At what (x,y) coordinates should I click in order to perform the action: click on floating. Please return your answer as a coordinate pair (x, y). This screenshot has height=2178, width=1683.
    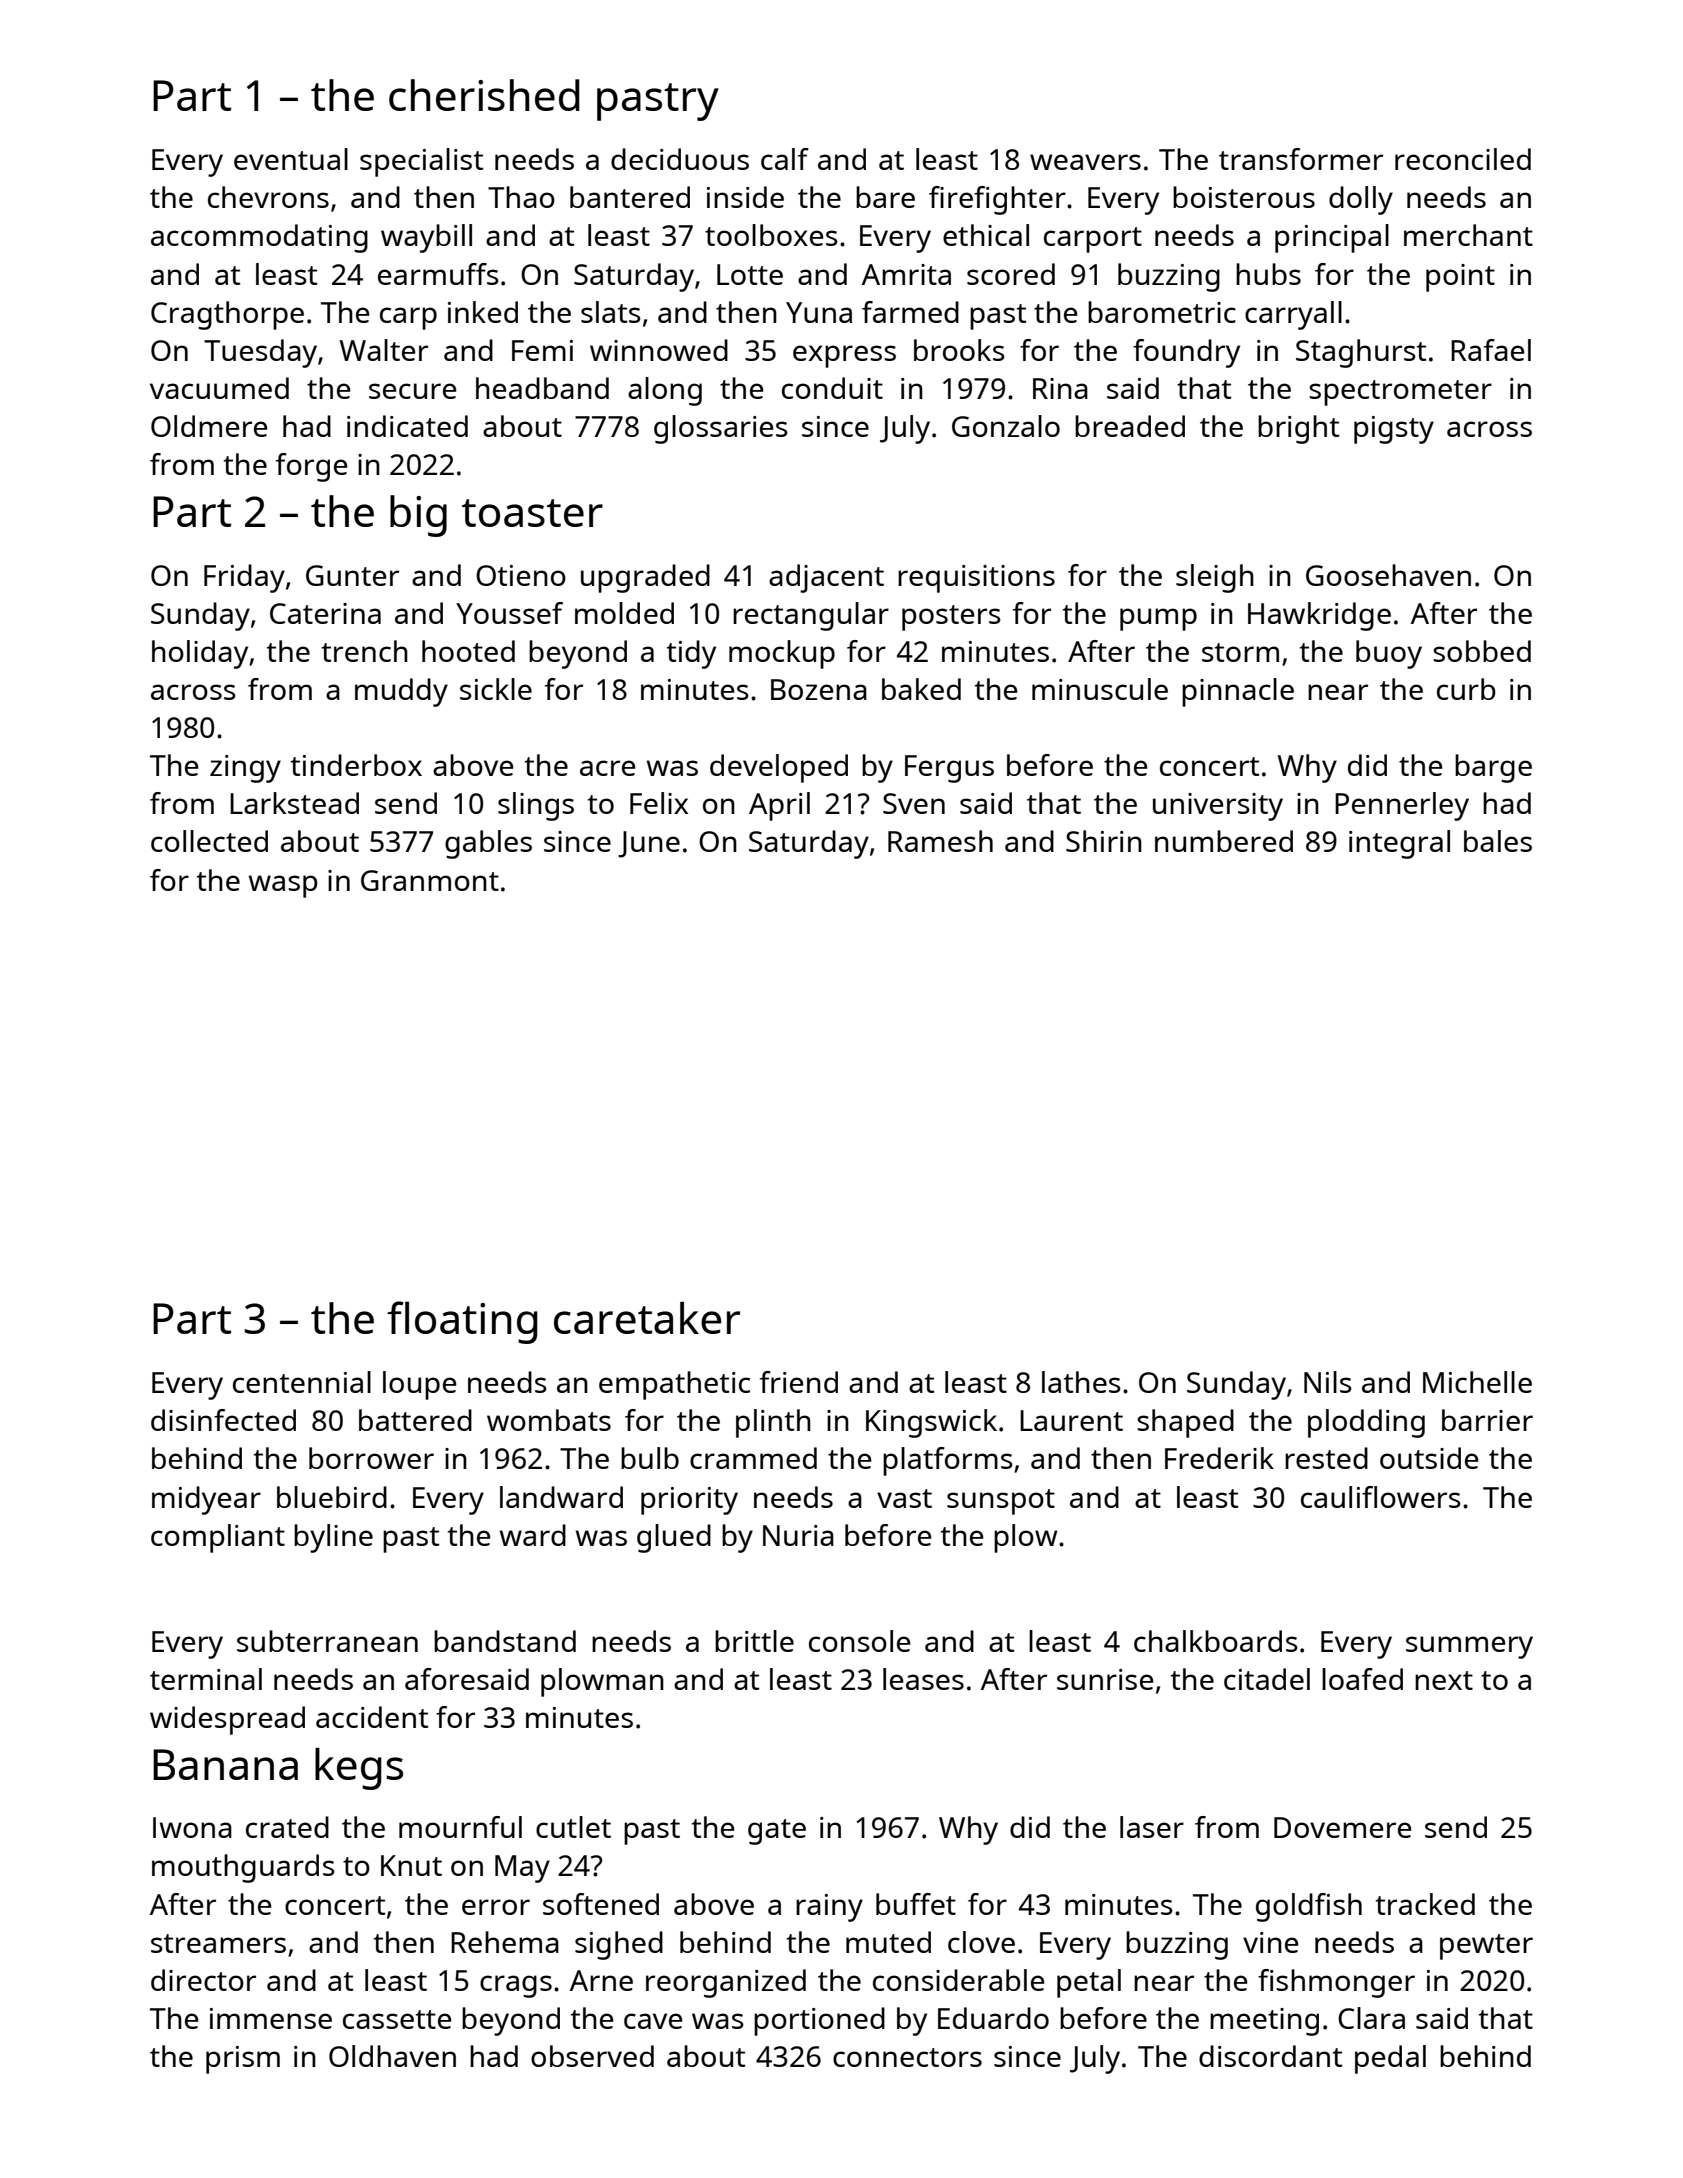
    Looking at the image, I should click on (462, 1322).
